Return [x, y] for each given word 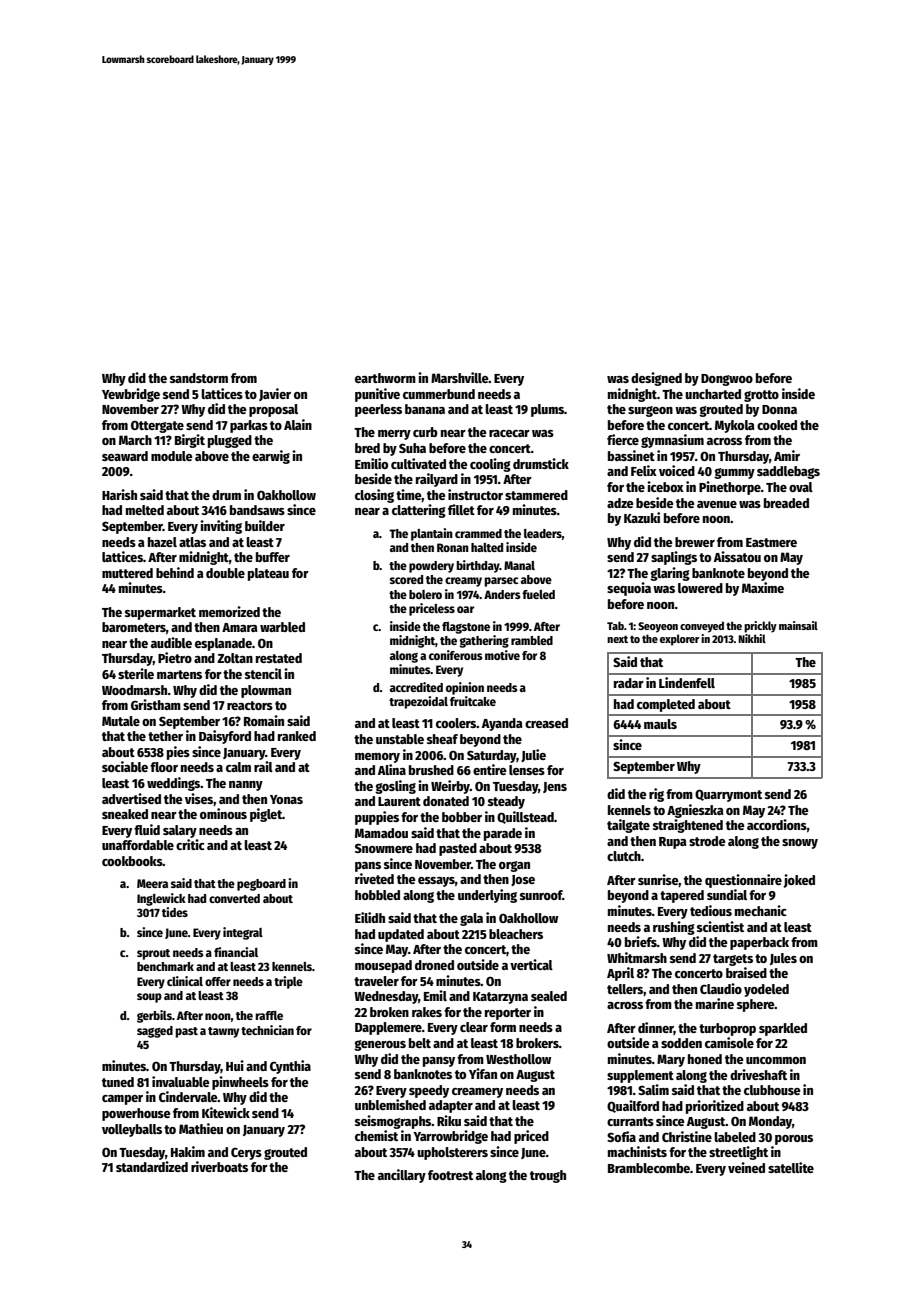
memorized [229, 611]
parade [503, 834]
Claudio [721, 988]
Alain [298, 424]
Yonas [286, 799]
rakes [427, 1012]
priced [531, 1137]
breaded [786, 503]
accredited [416, 687]
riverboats [219, 1166]
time [409, 495]
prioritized [715, 1107]
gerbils [154, 1016]
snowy [800, 844]
